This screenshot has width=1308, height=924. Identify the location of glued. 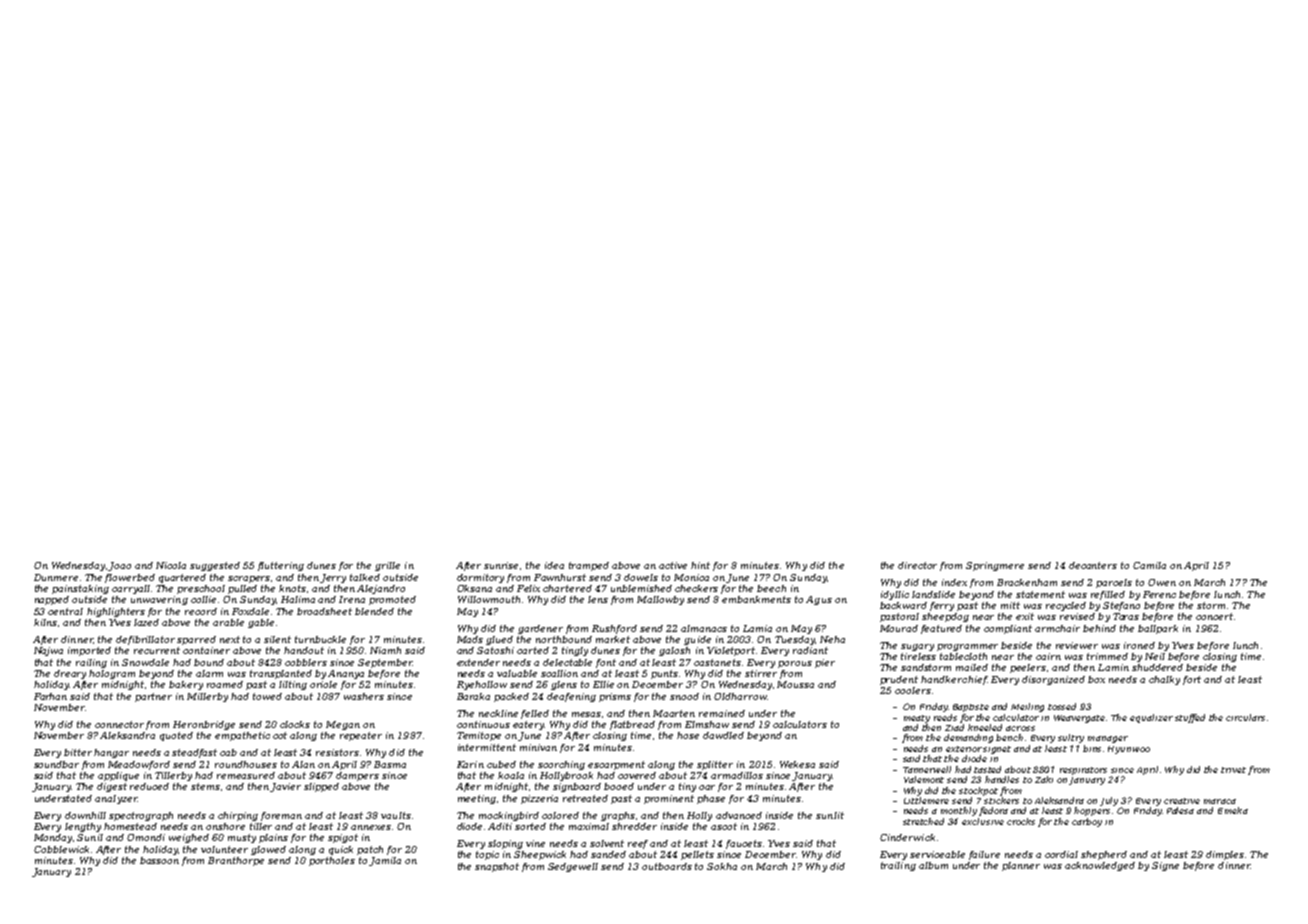
(499, 640).
